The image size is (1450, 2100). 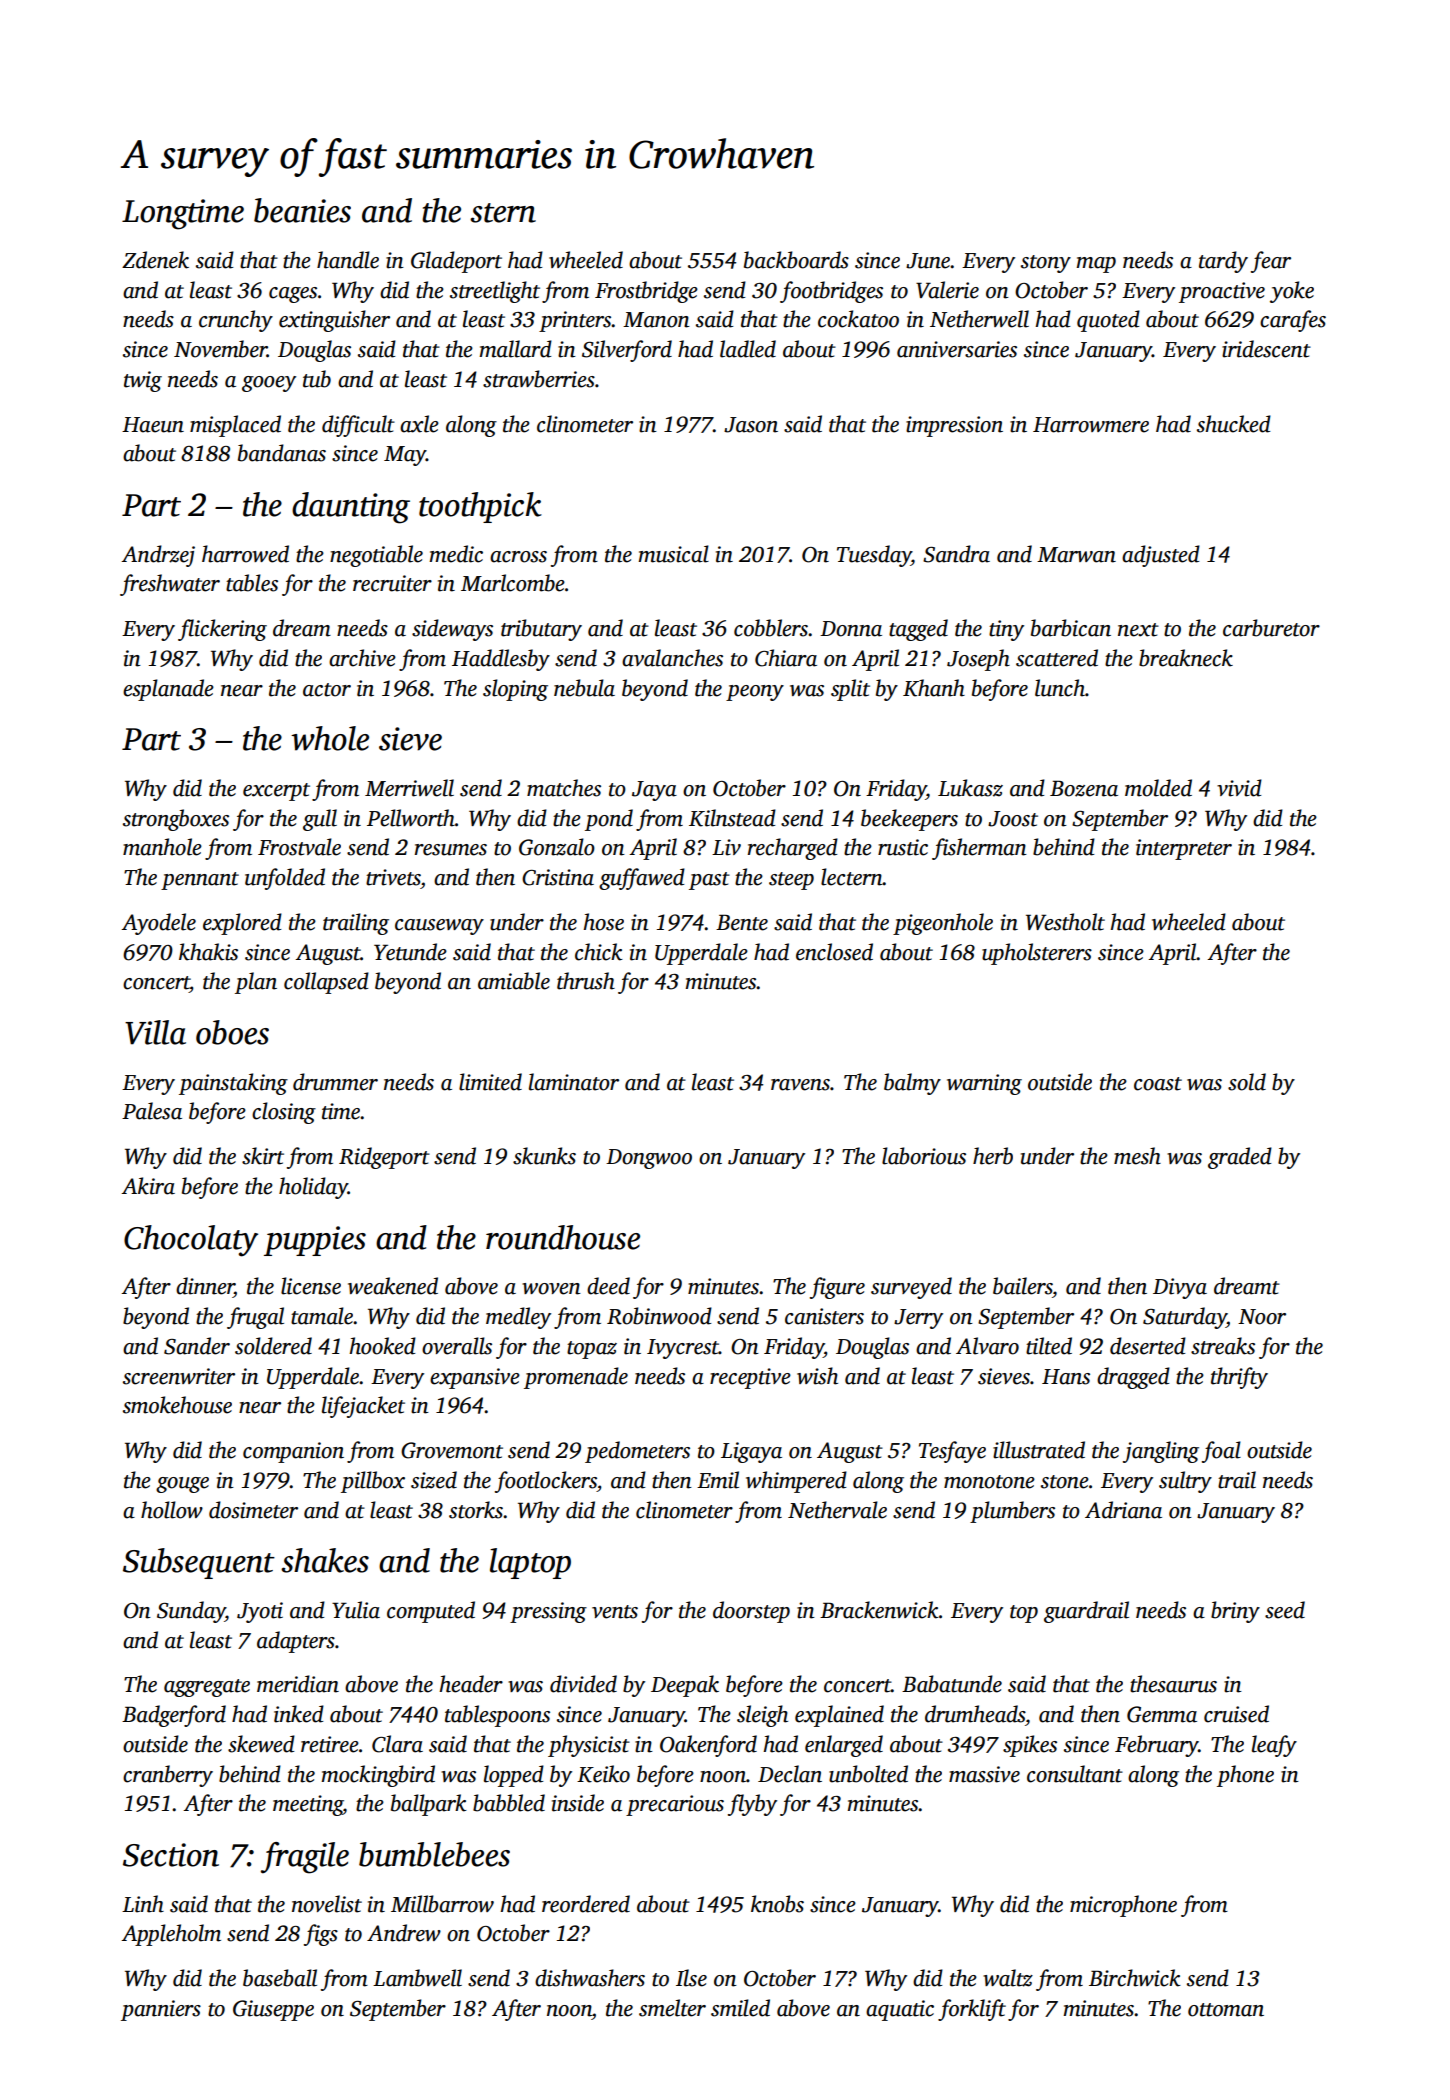 What do you see at coordinates (222, 630) in the screenshot?
I see `flickering` at bounding box center [222, 630].
